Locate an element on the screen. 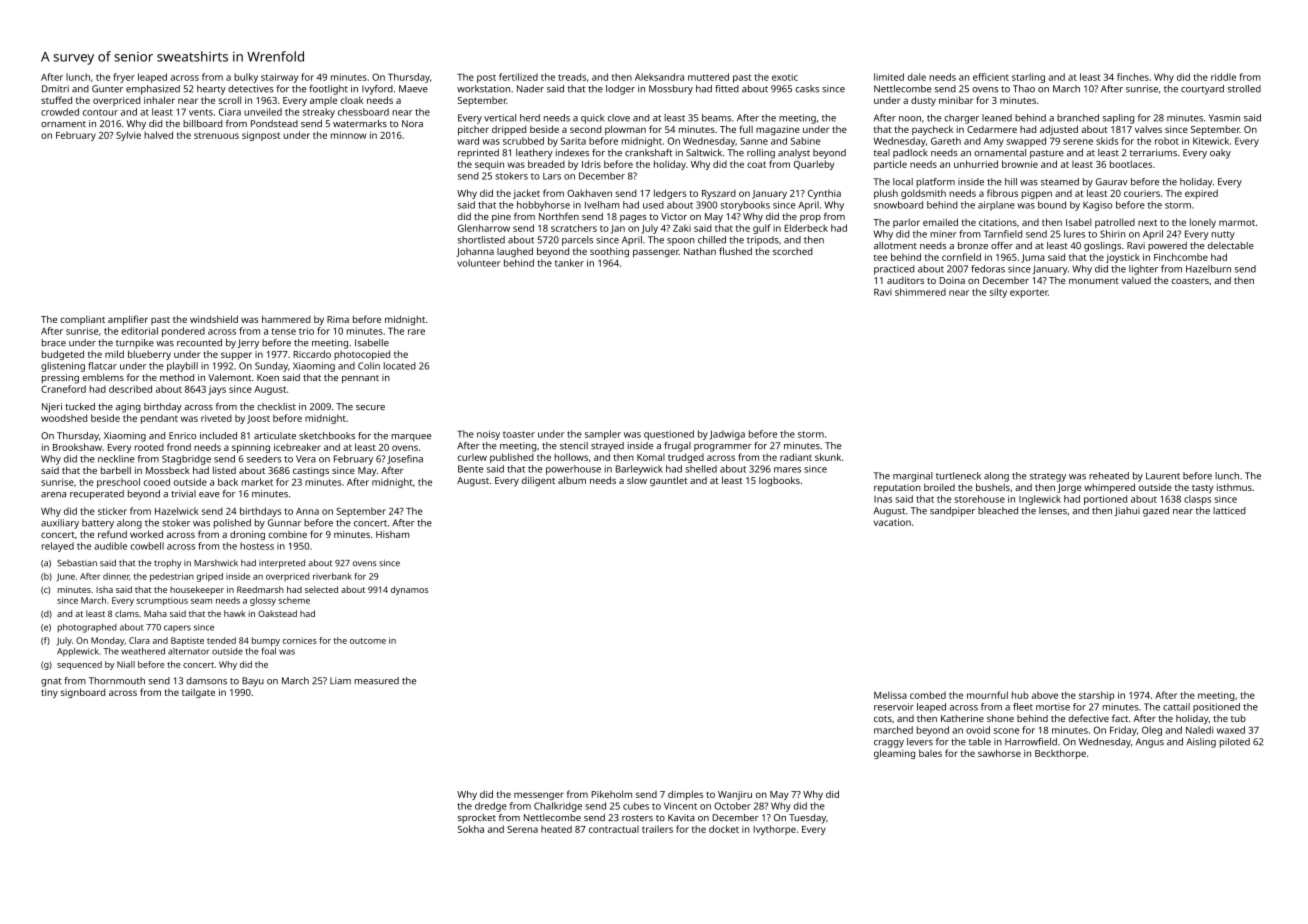  efficient is located at coordinates (991, 77).
